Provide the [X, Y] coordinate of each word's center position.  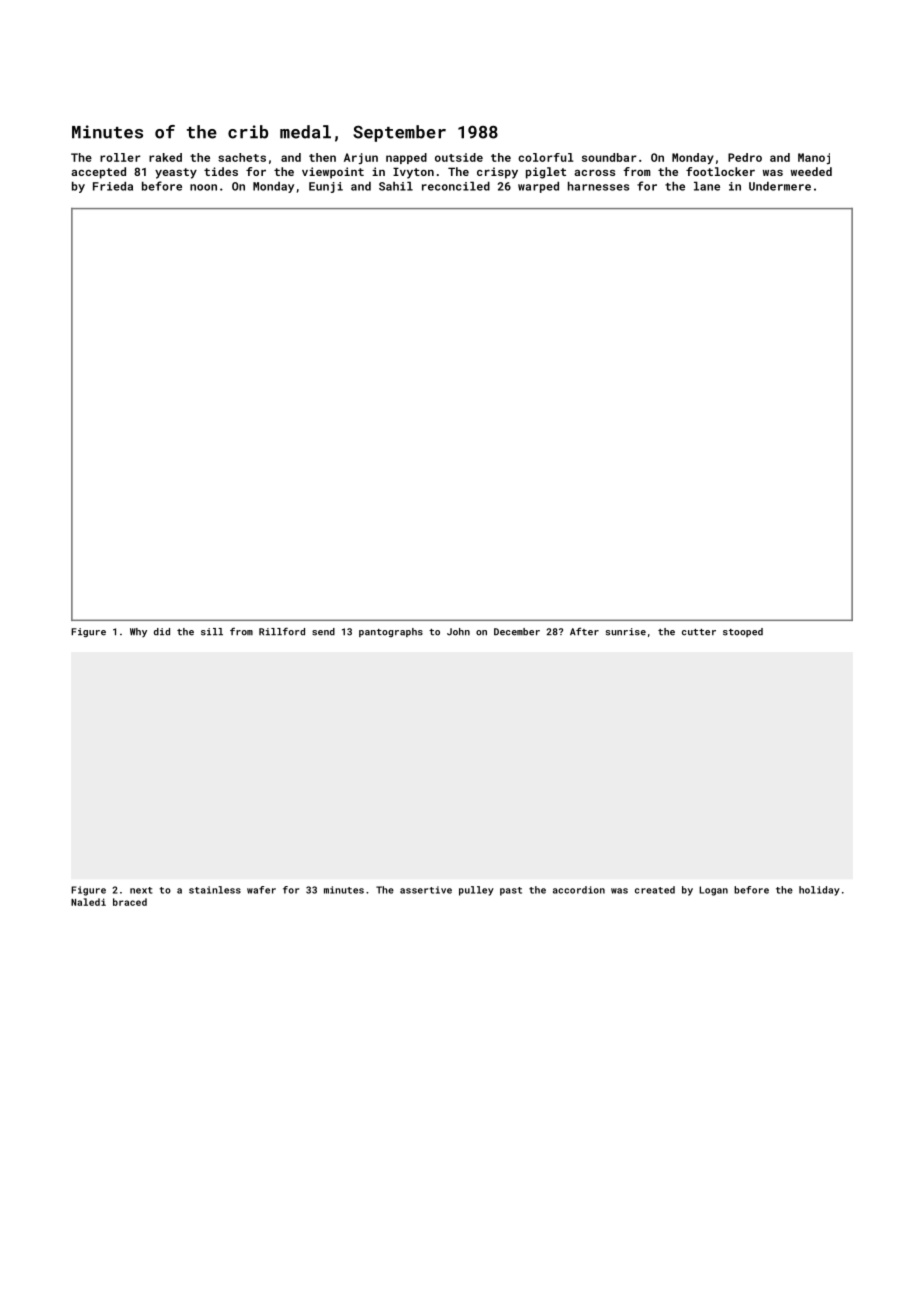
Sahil [396, 186]
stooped [743, 632]
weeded [811, 171]
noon [203, 187]
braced [130, 902]
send [323, 632]
